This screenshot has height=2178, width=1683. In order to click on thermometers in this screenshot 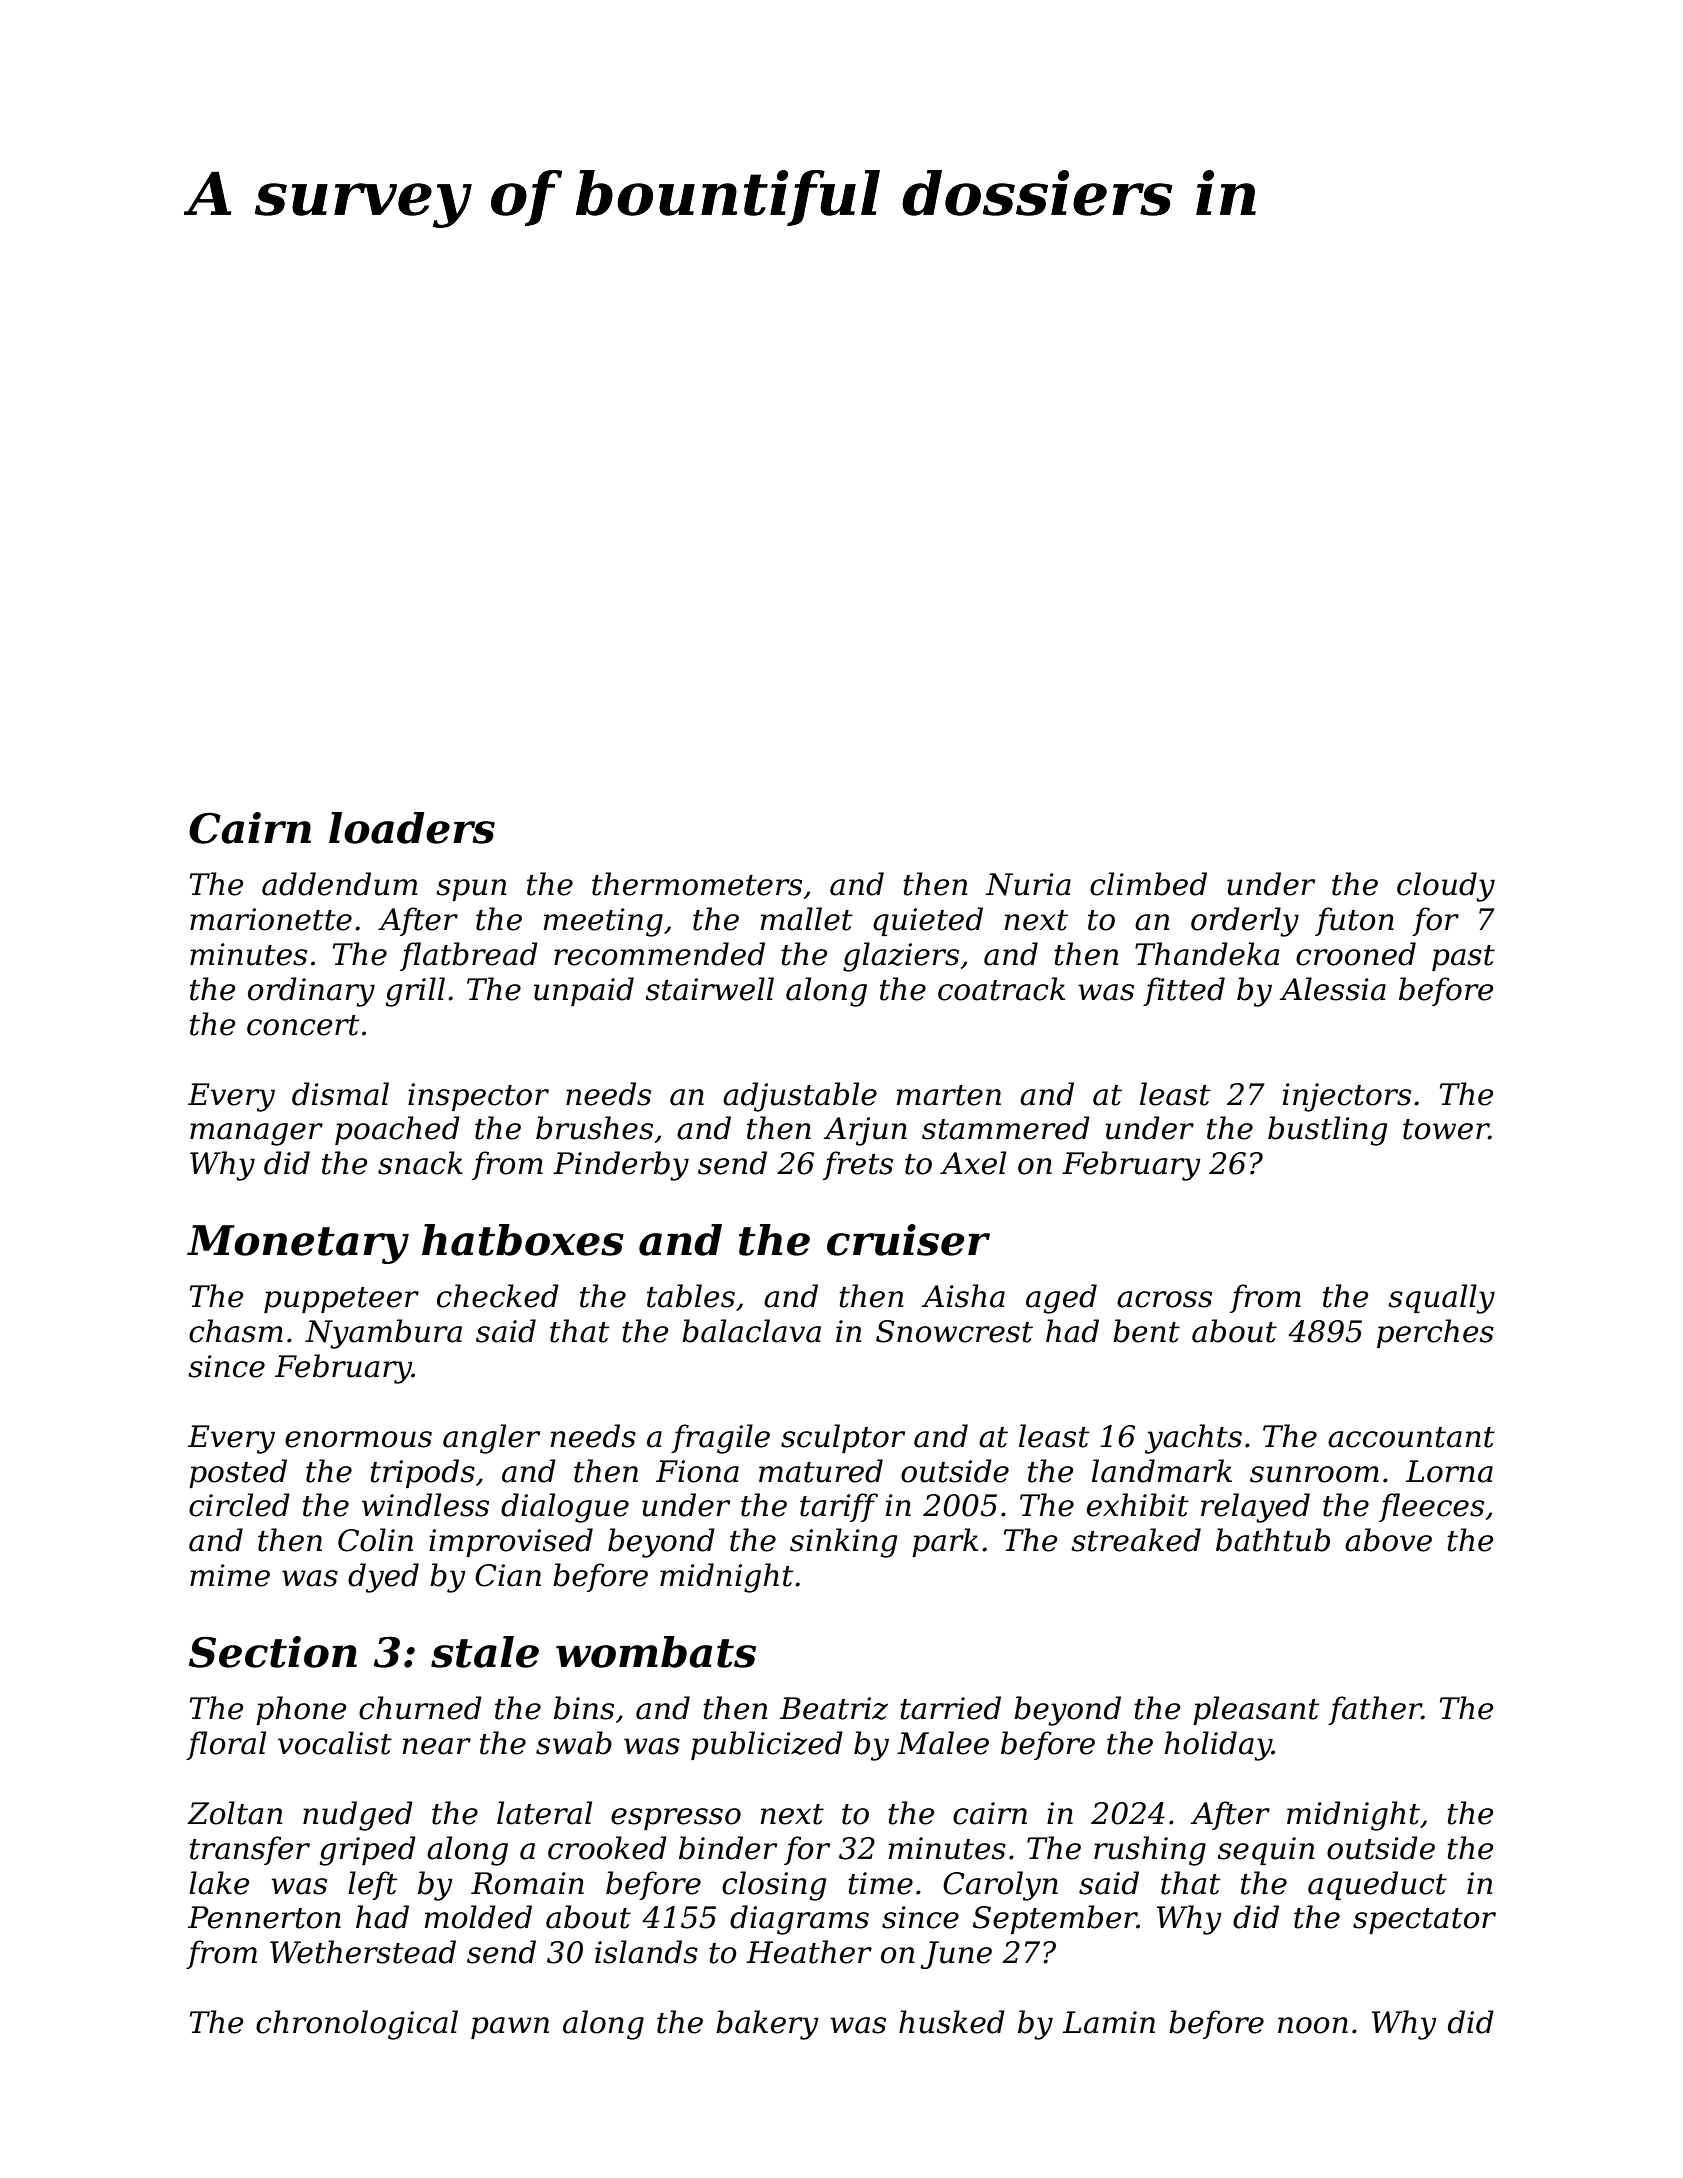, I will do `click(697, 884)`.
